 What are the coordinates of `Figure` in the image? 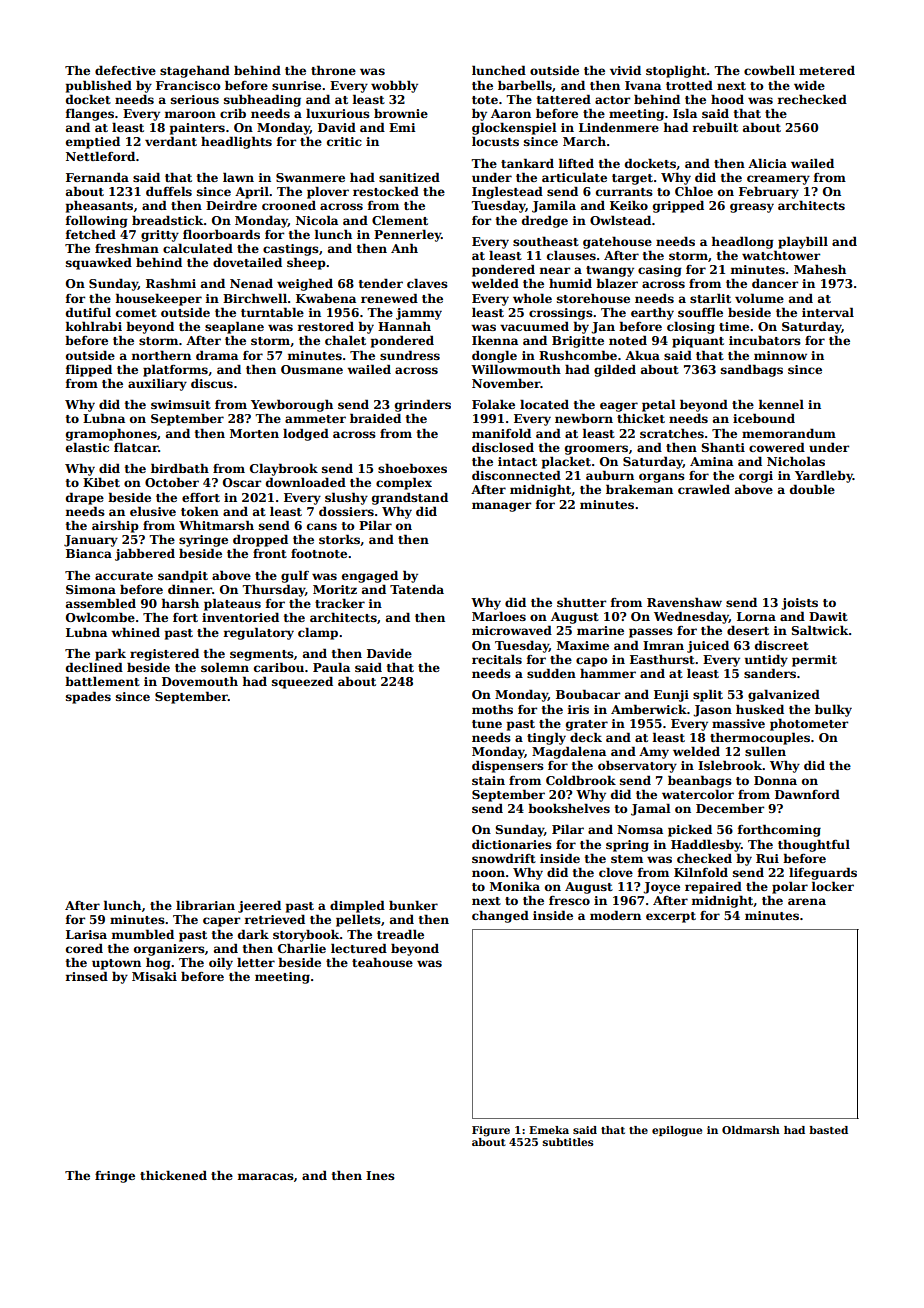 It's located at (491, 1131).
